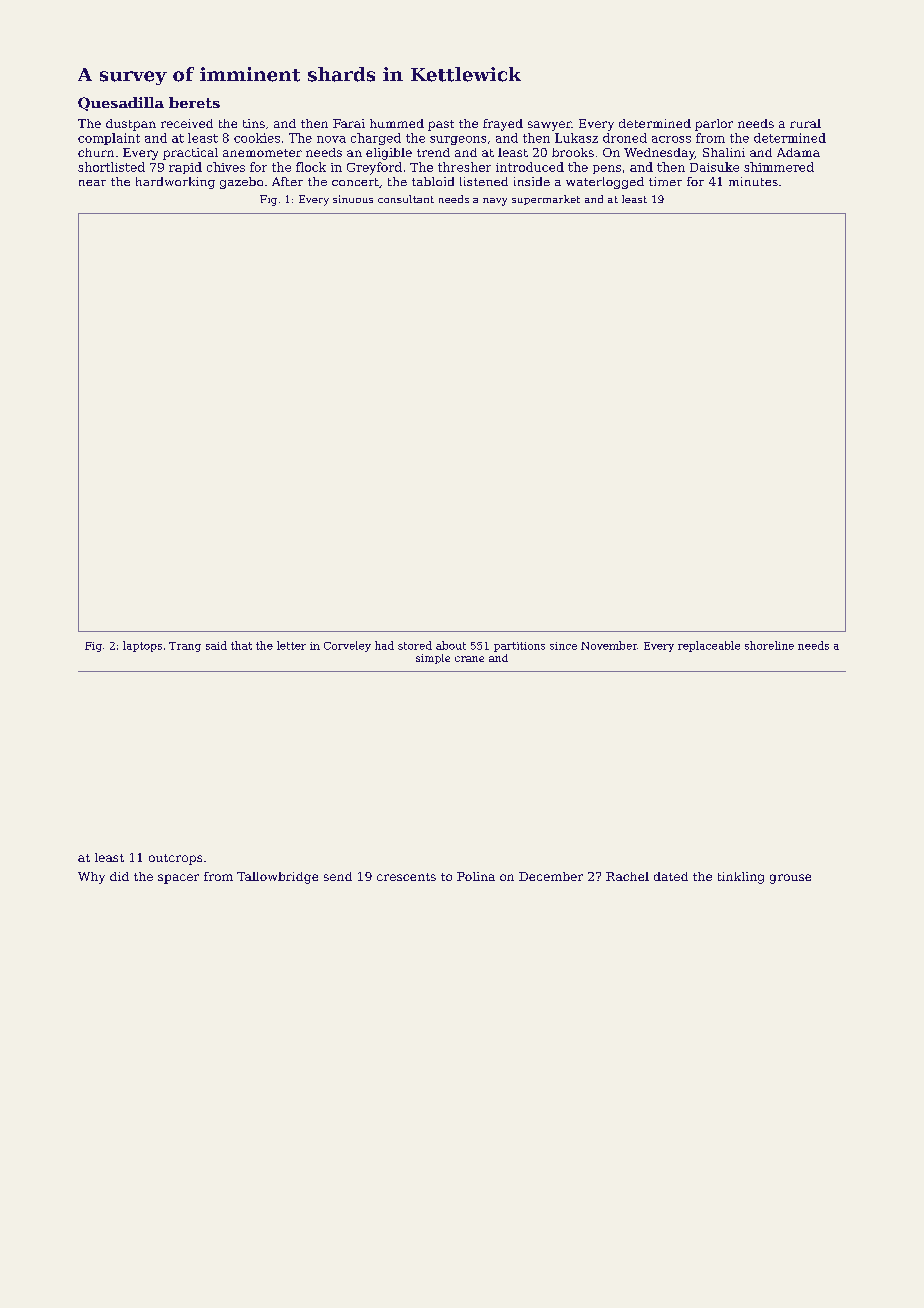 Image resolution: width=924 pixels, height=1308 pixels. I want to click on Tallowbridge, so click(277, 878).
